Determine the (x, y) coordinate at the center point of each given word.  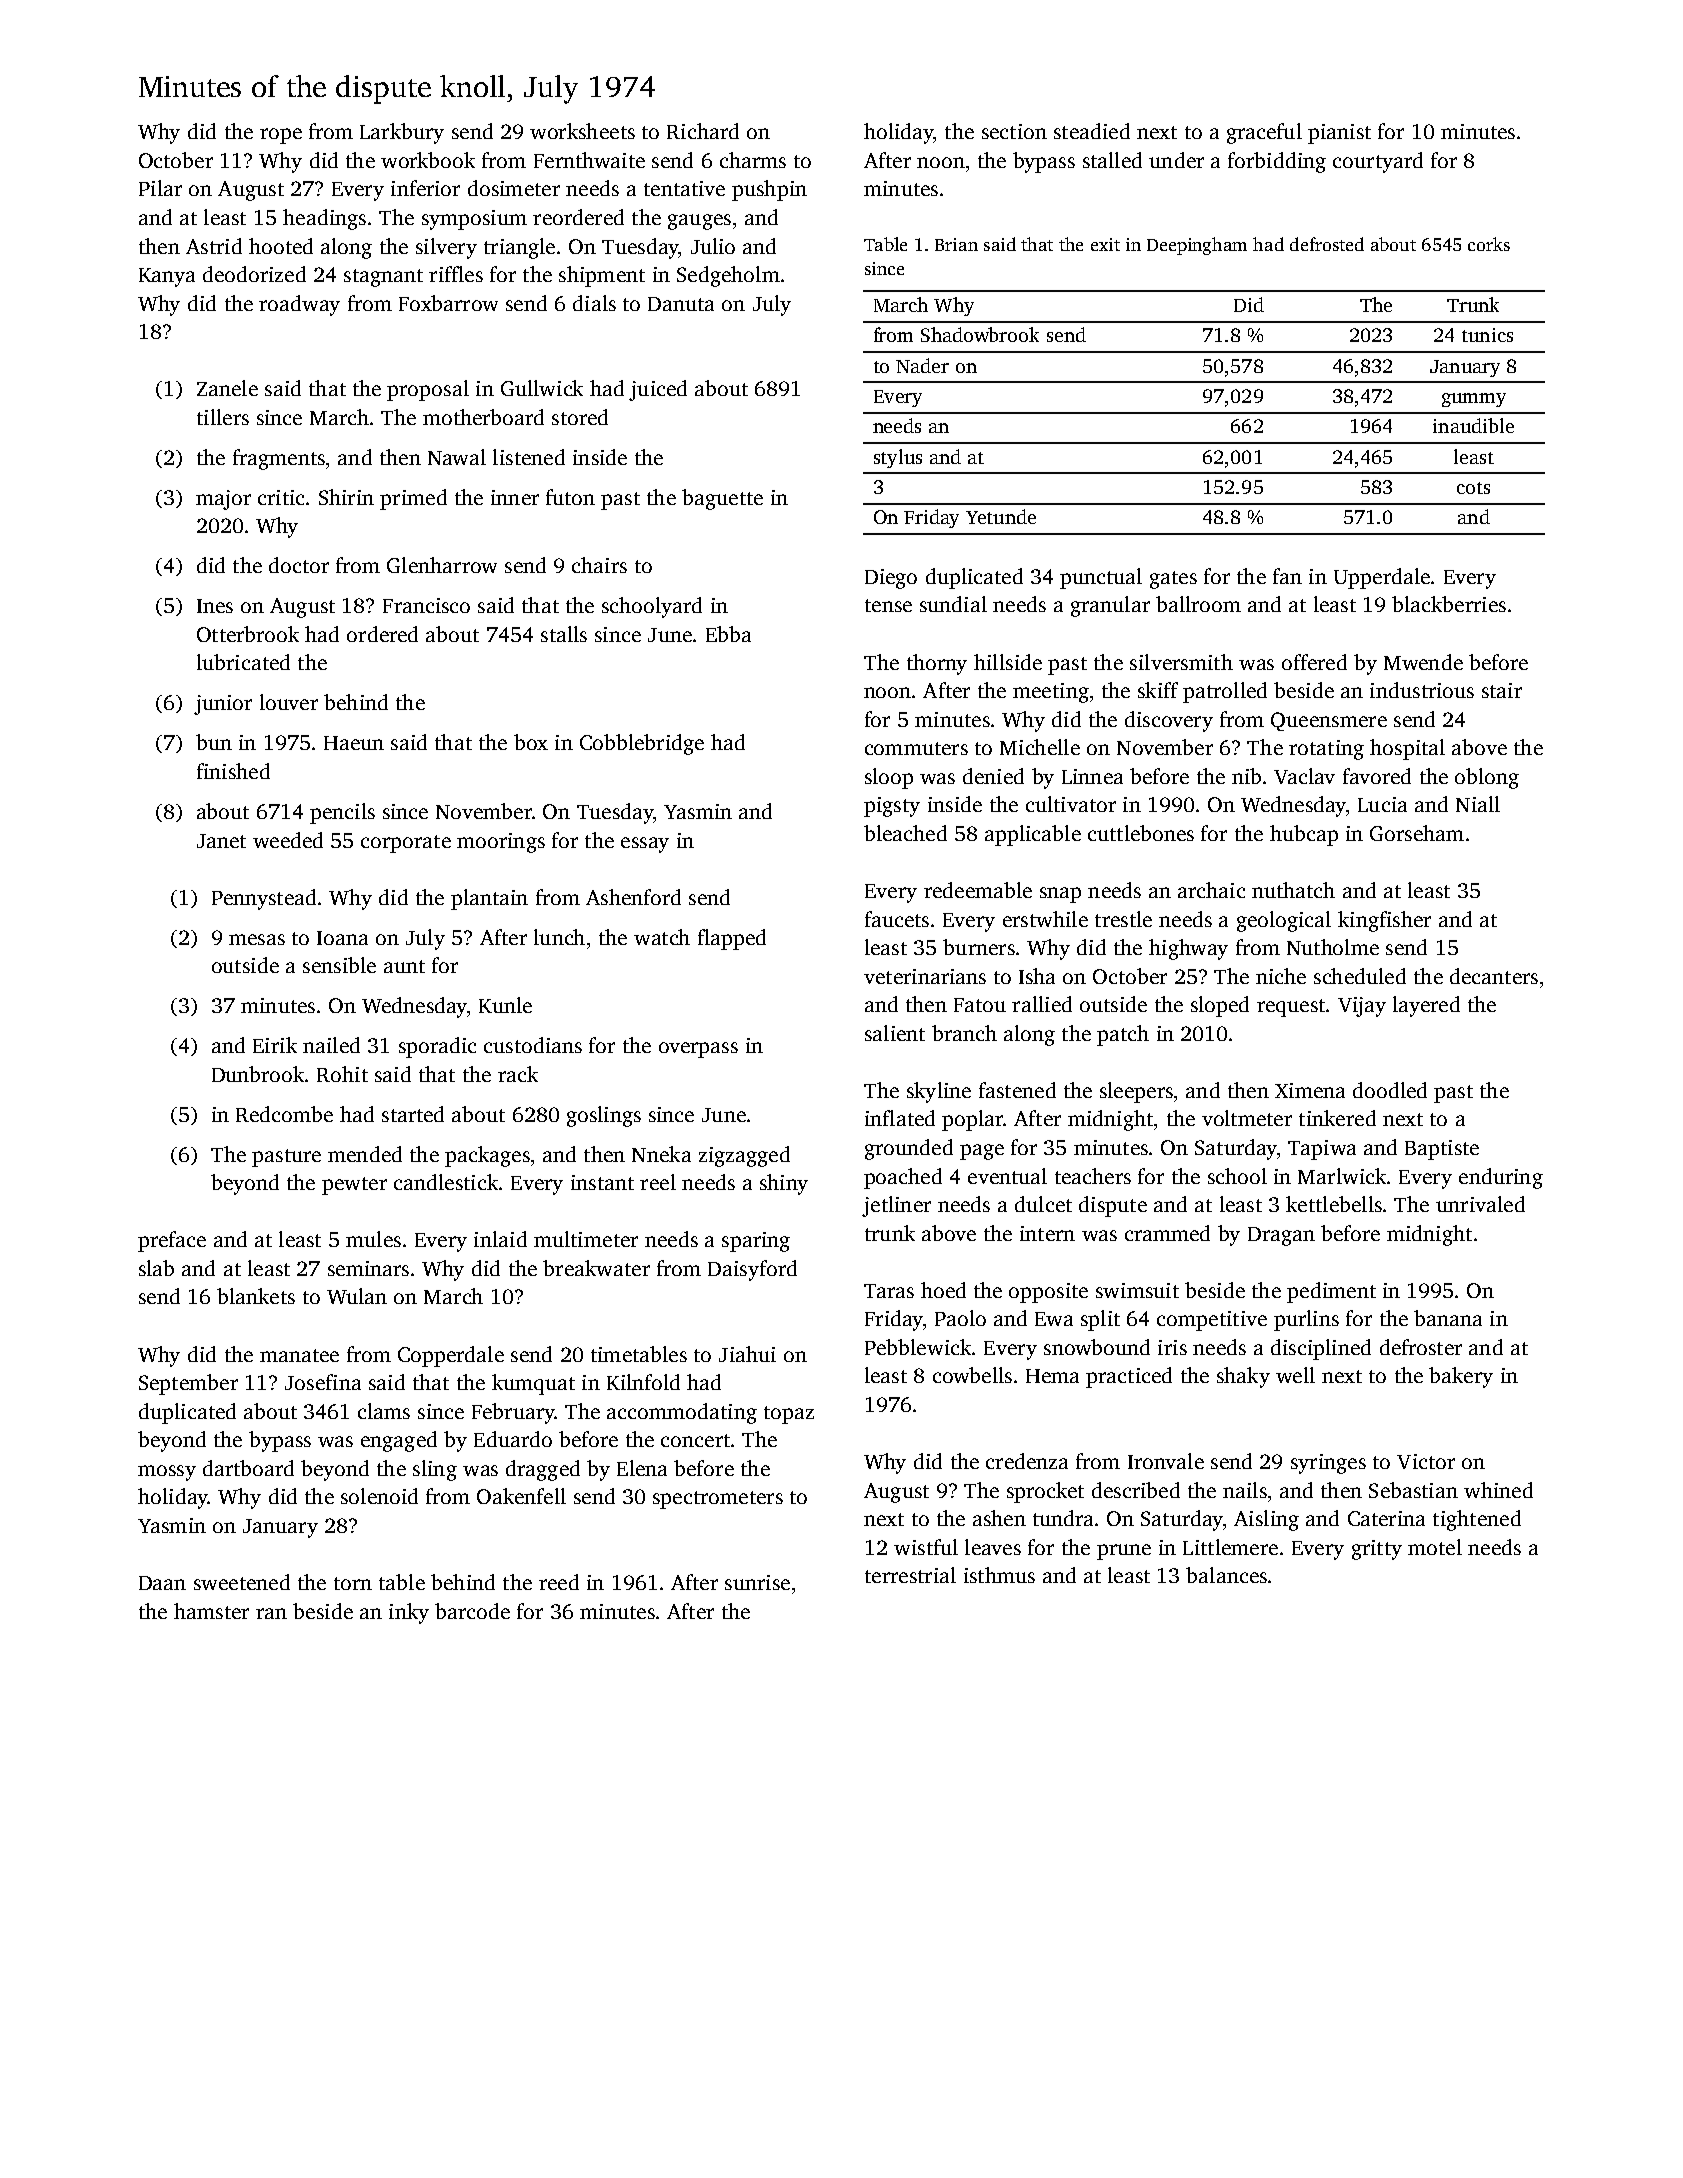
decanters (1494, 976)
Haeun (354, 743)
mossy (167, 1473)
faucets (897, 919)
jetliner (896, 1206)
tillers (223, 417)
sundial (953, 604)
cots (1473, 488)
